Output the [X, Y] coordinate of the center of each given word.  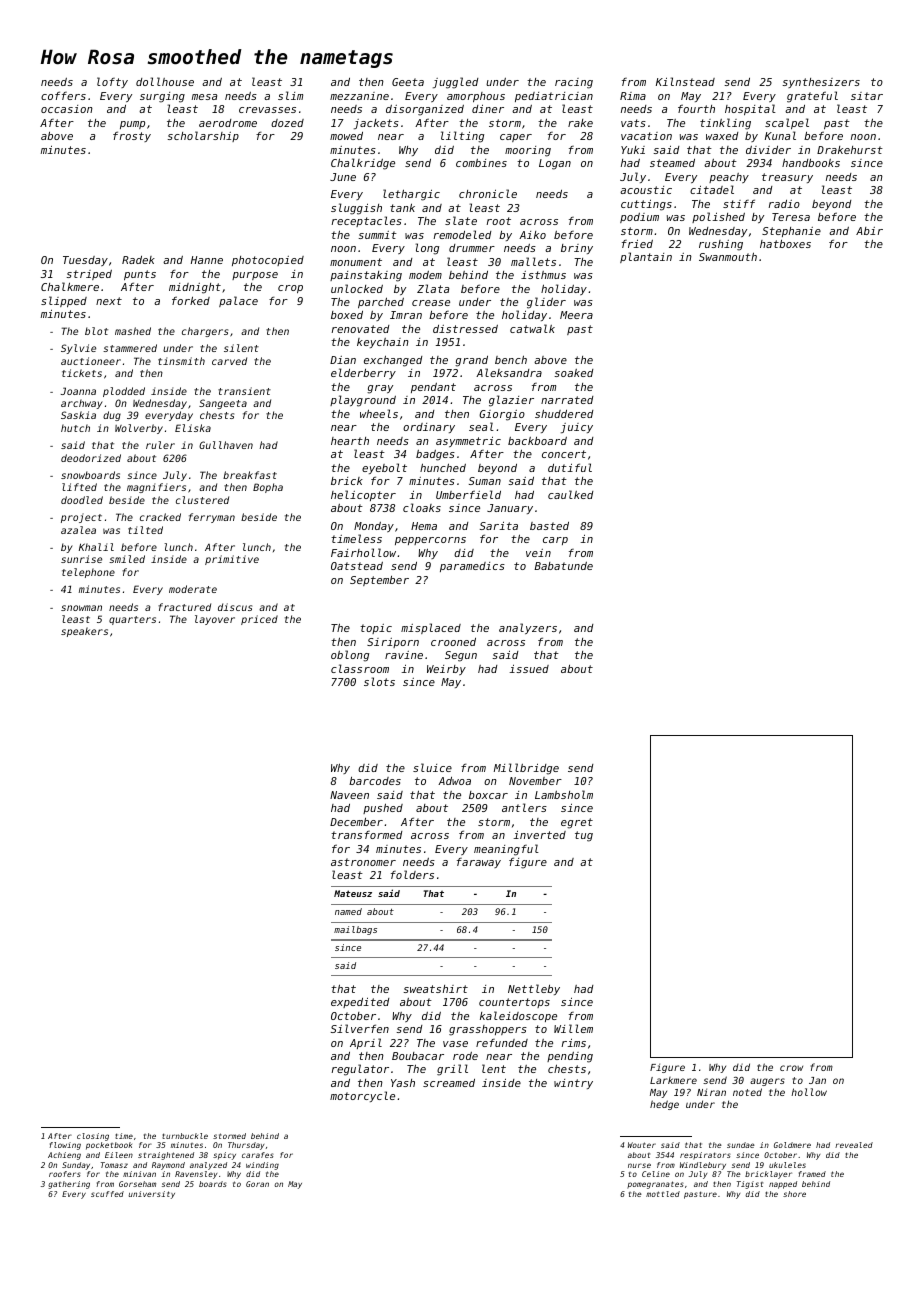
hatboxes [785, 244]
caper [516, 138]
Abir [869, 231]
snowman [81, 608]
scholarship [203, 136]
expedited [360, 1003]
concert [564, 454]
